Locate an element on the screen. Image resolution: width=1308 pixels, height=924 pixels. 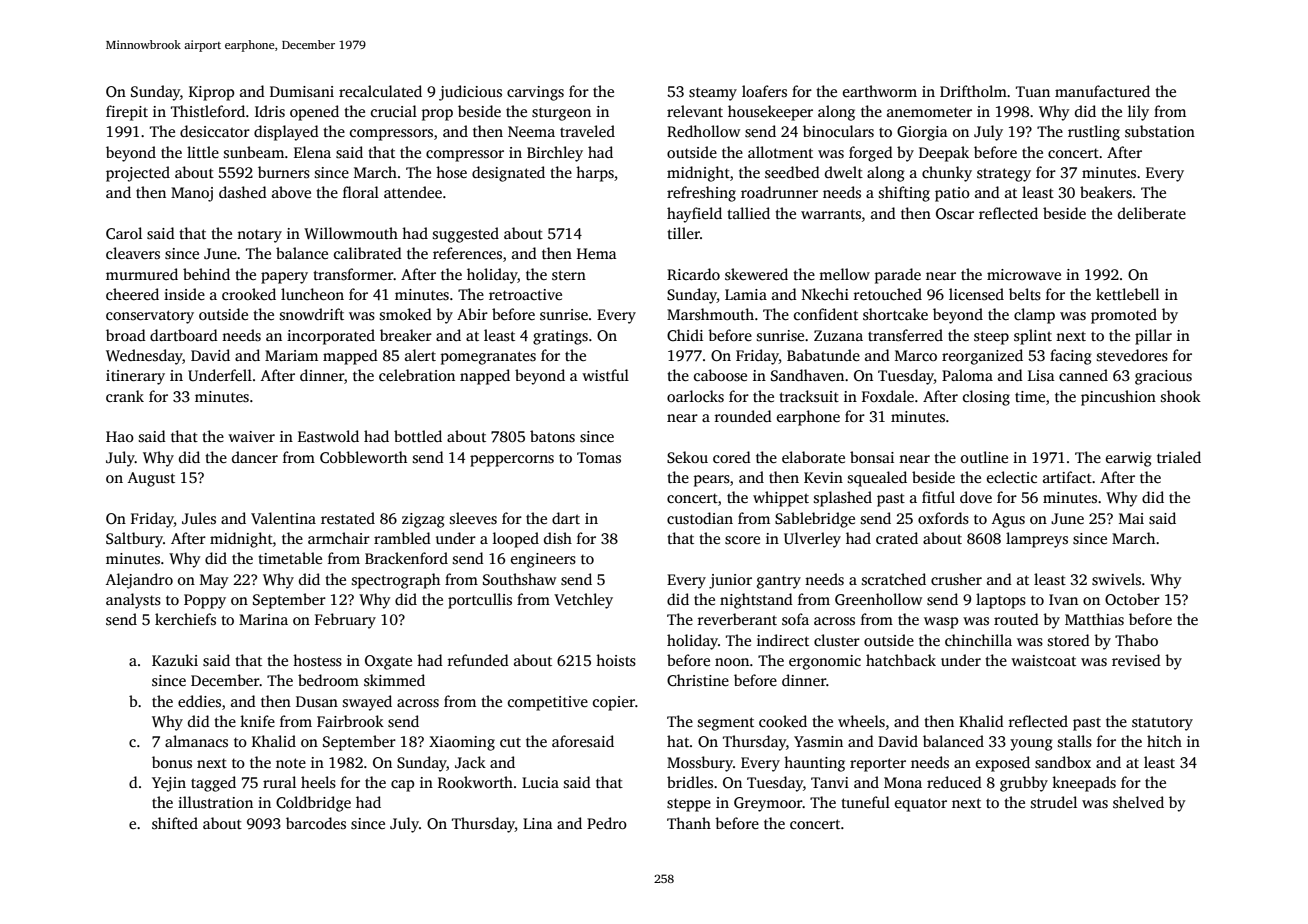
loafers is located at coordinates (764, 91).
